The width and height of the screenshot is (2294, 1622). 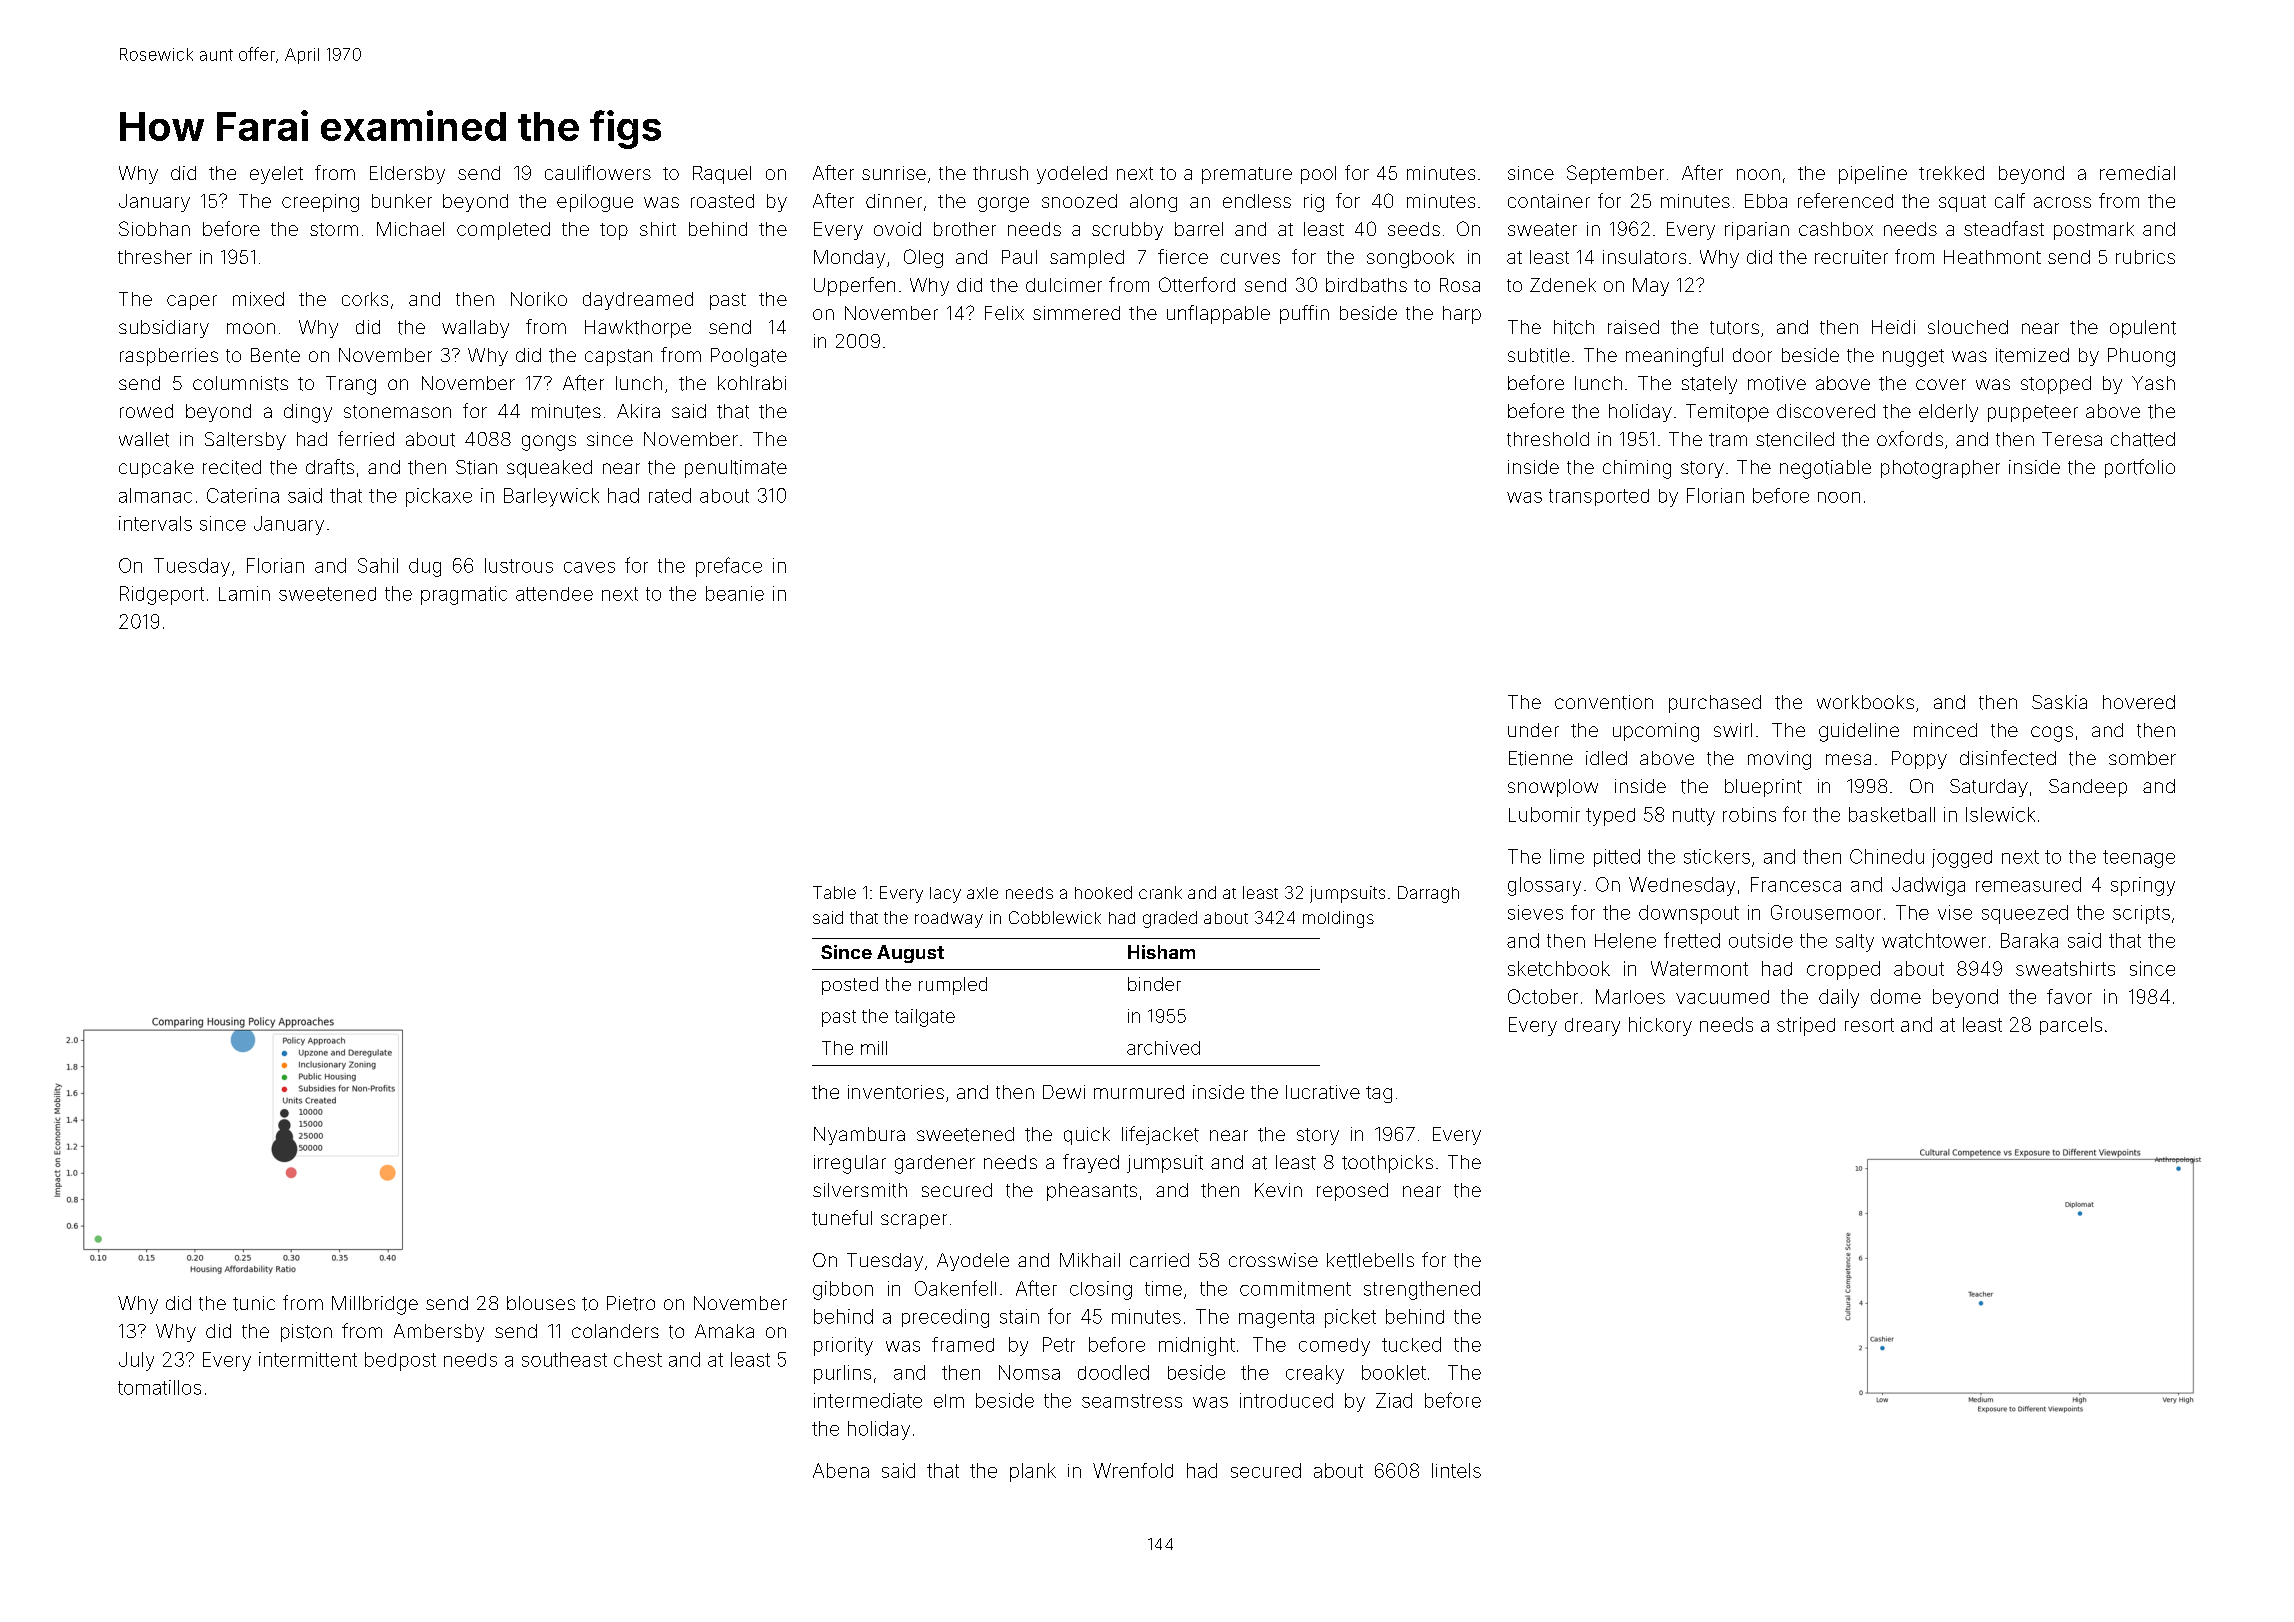 I want to click on caper, so click(x=192, y=302).
